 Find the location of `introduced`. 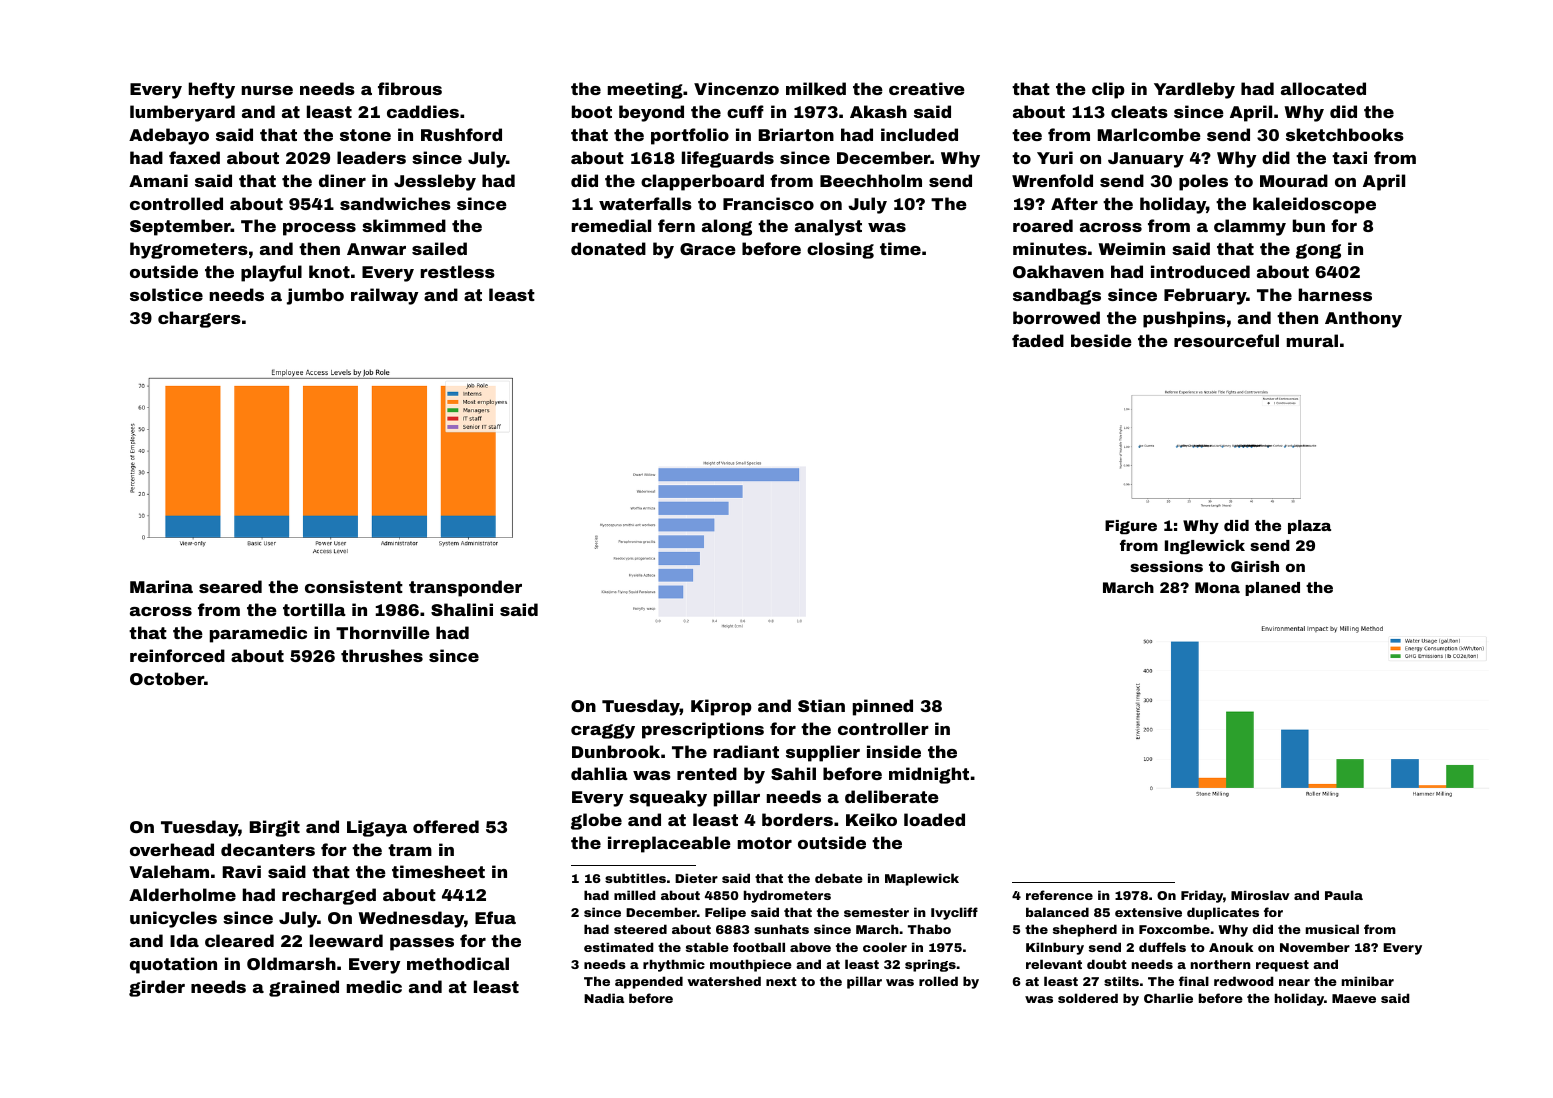

introduced is located at coordinates (1200, 271).
